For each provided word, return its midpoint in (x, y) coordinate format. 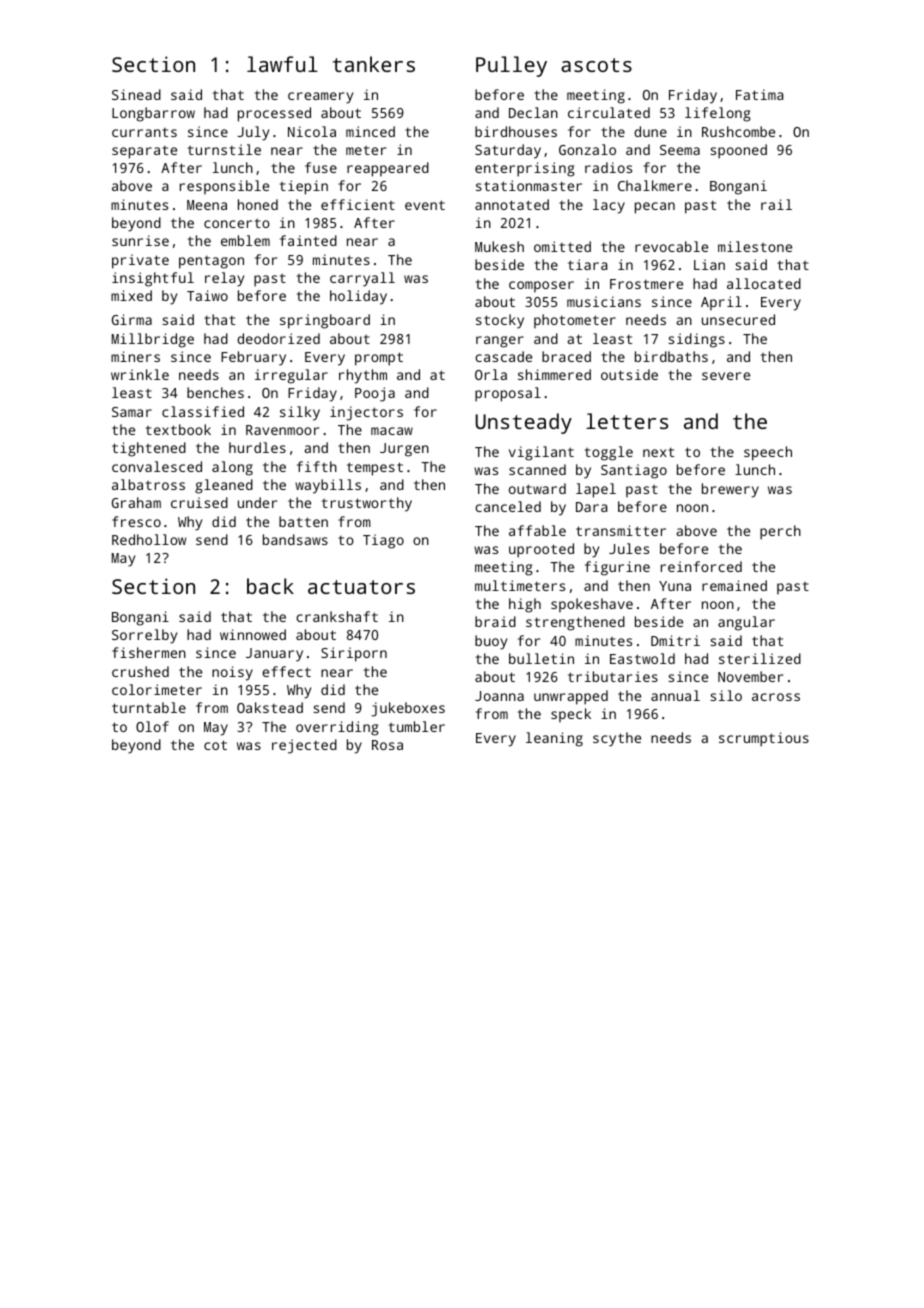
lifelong (718, 114)
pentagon (211, 262)
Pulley (511, 66)
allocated (764, 283)
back (270, 586)
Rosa (387, 745)
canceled (508, 506)
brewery (730, 490)
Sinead (136, 94)
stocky (500, 321)
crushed (140, 671)
